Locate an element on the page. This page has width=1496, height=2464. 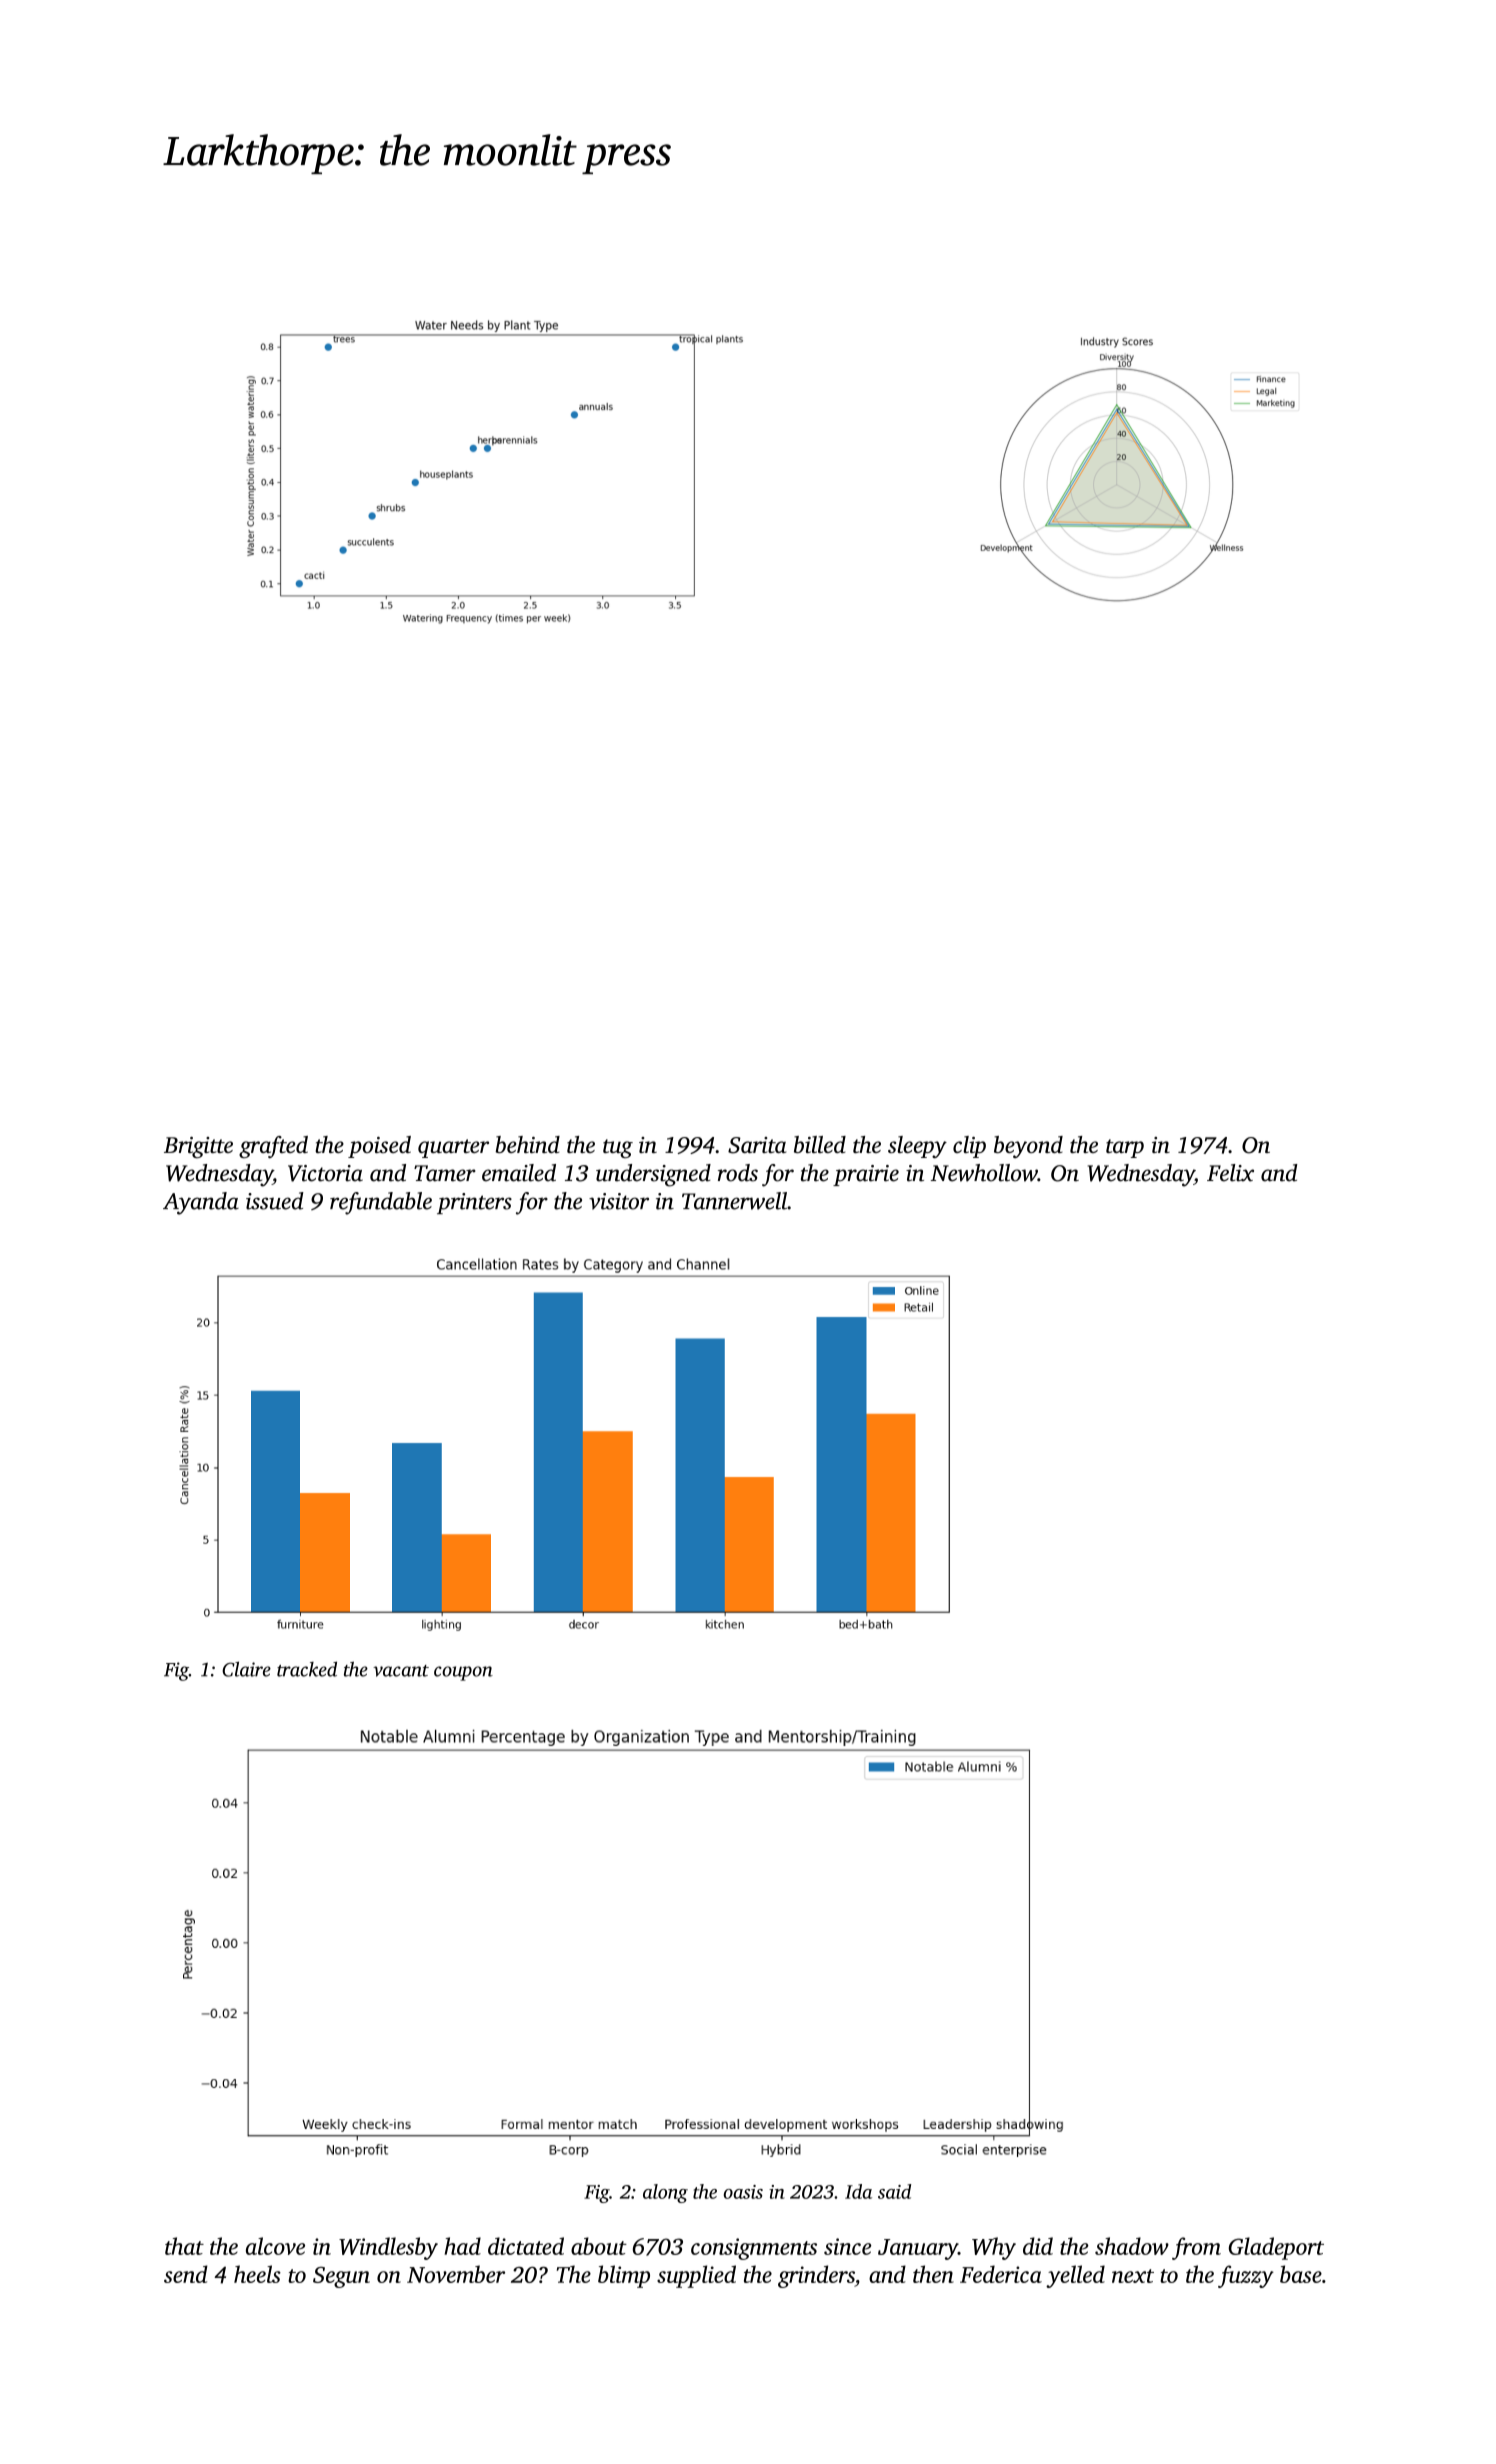
billed is located at coordinates (820, 1144).
